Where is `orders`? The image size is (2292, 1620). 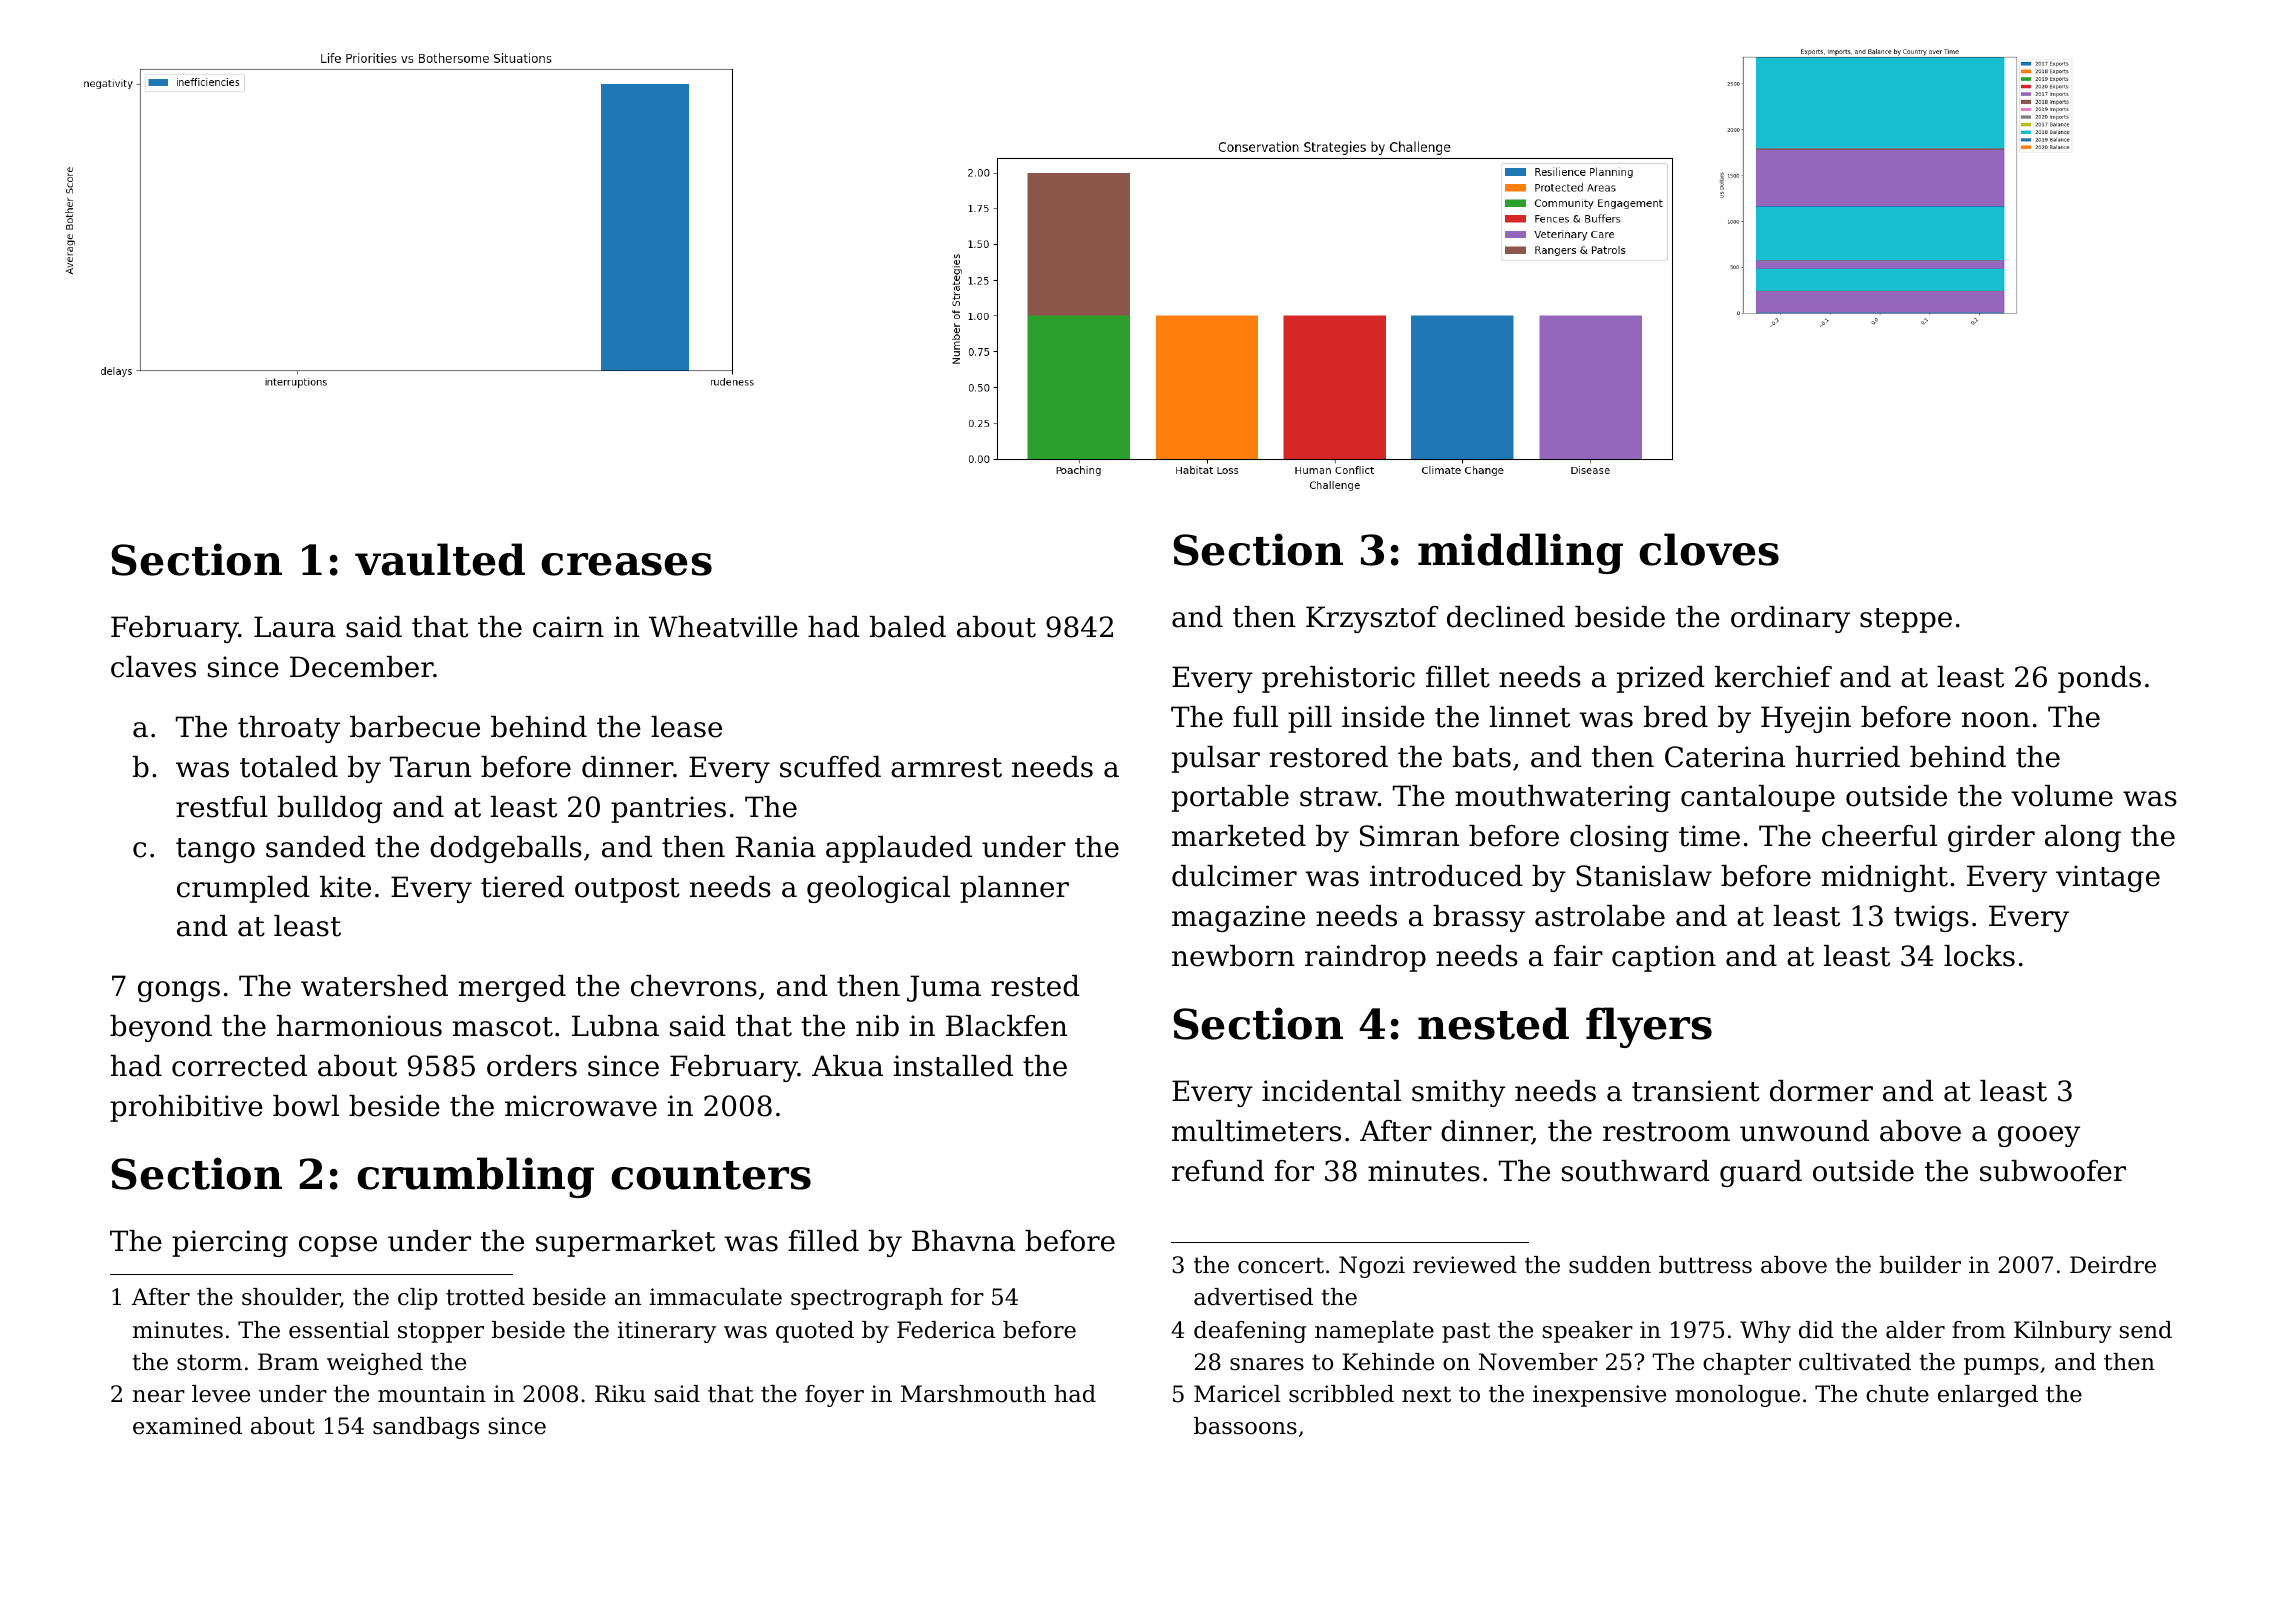
orders is located at coordinates (532, 1066).
